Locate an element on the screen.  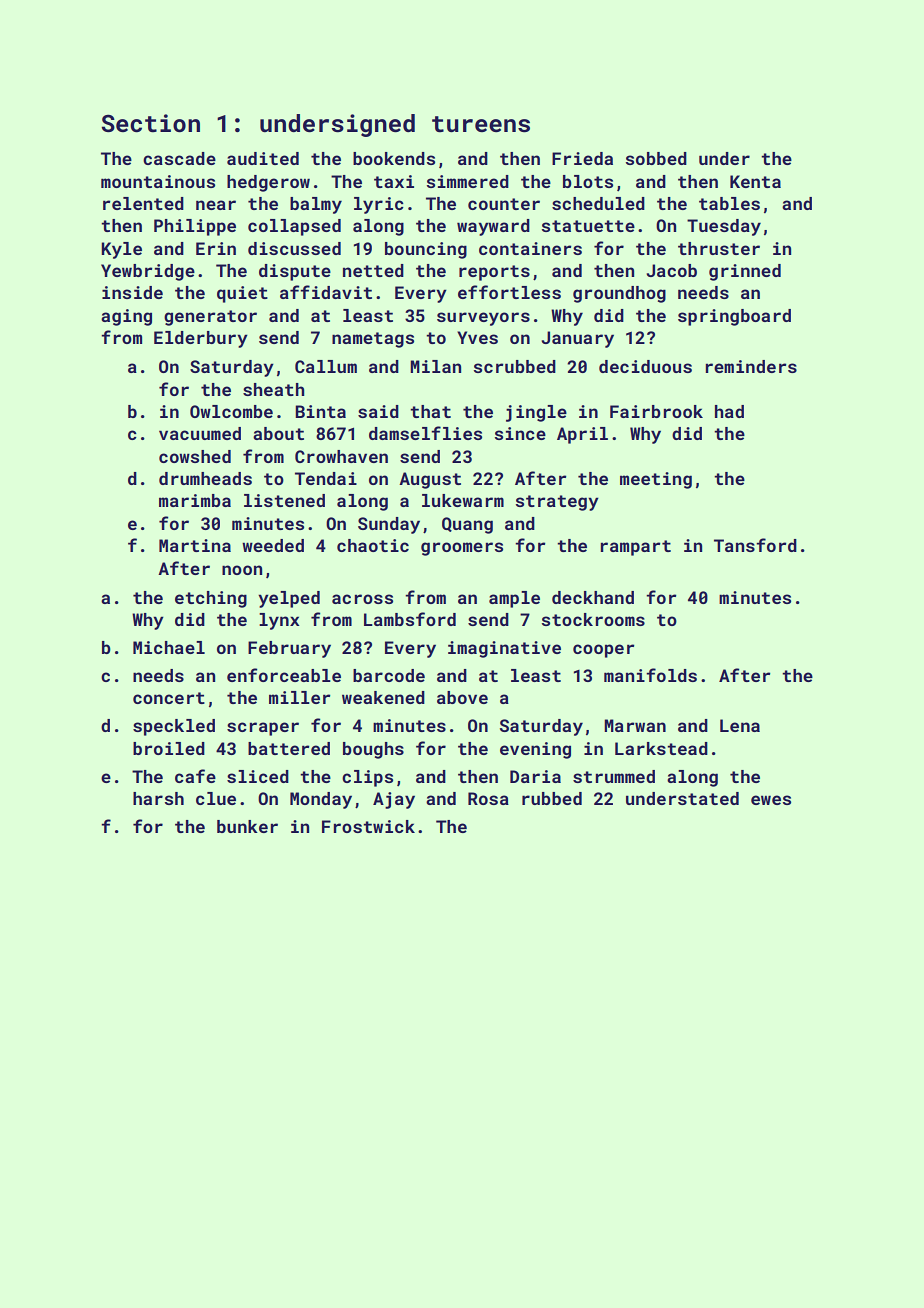
sobbed is located at coordinates (656, 158).
